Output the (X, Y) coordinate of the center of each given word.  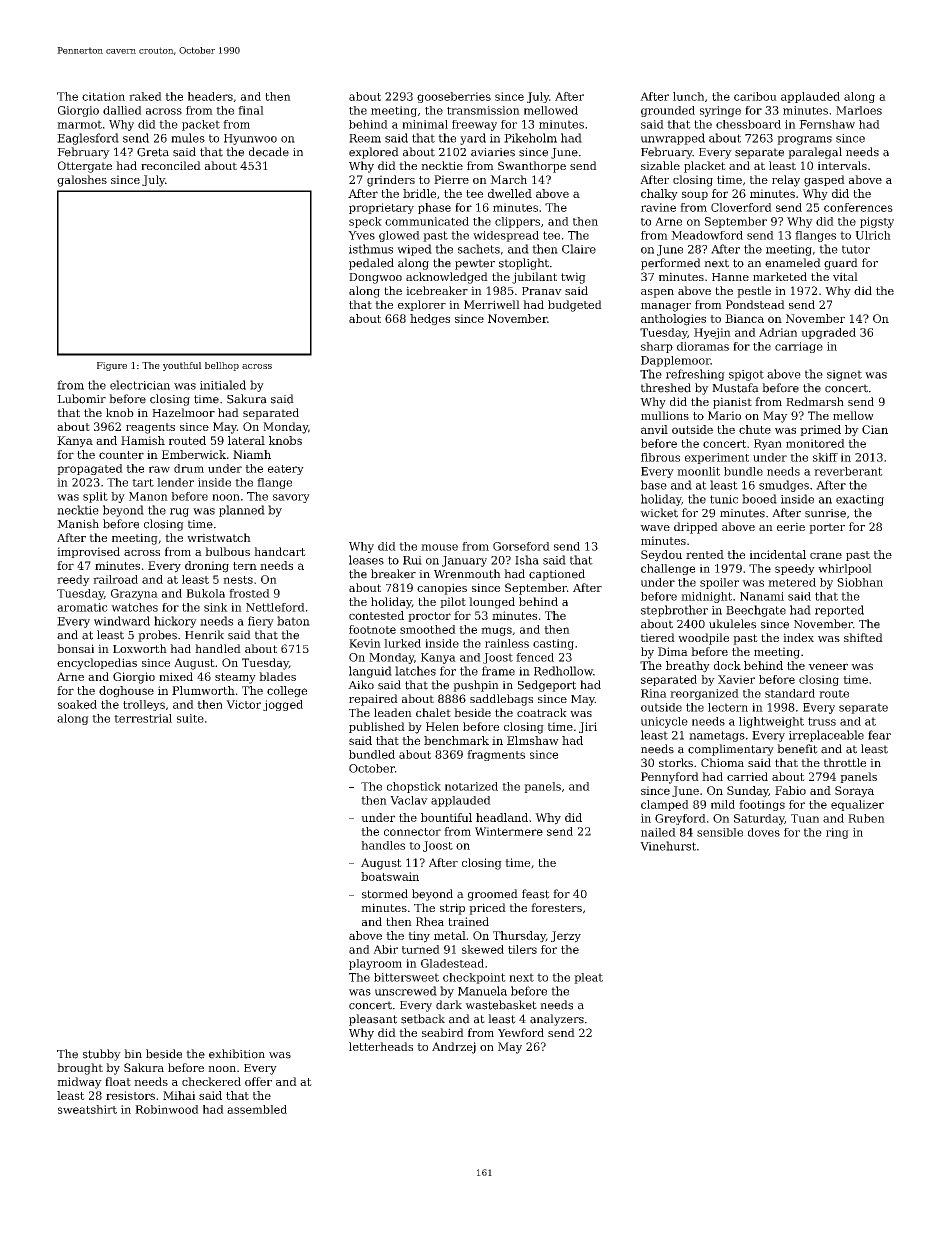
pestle (754, 292)
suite (190, 718)
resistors (130, 1095)
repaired (373, 700)
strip (452, 909)
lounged (492, 603)
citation (103, 96)
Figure (112, 366)
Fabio (790, 790)
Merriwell (492, 304)
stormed (385, 894)
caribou (755, 96)
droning (207, 567)
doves (764, 832)
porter (827, 528)
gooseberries (454, 97)
